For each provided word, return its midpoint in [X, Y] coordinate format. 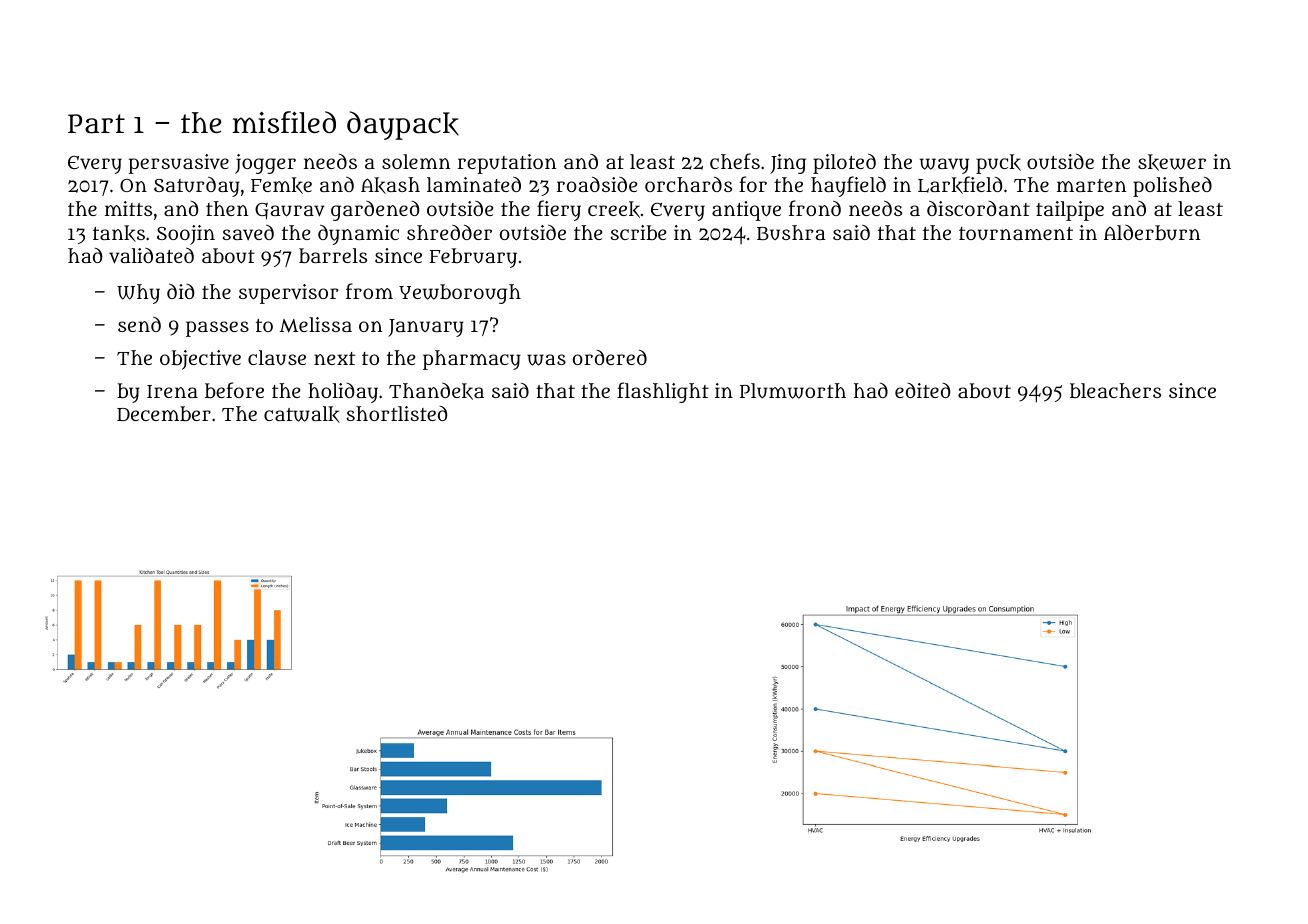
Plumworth [793, 391]
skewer [1172, 162]
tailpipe [1070, 211]
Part [96, 124]
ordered [610, 357]
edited [922, 390]
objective [200, 360]
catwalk [302, 414]
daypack [403, 125]
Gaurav [290, 211]
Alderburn [1152, 232]
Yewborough [460, 294]
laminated [474, 184]
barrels [333, 255]
